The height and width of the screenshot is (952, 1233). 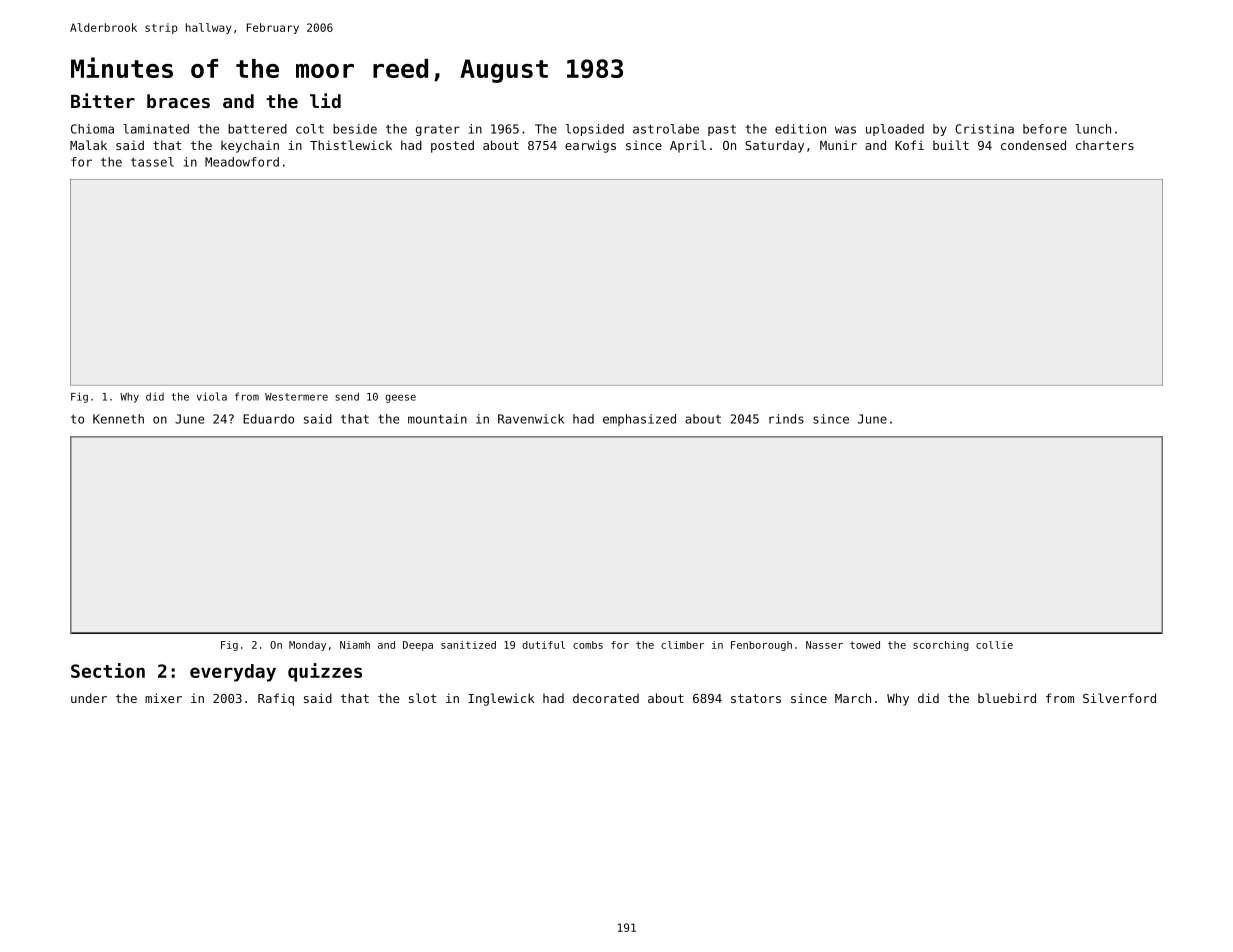 I want to click on Monday, so click(x=307, y=646).
